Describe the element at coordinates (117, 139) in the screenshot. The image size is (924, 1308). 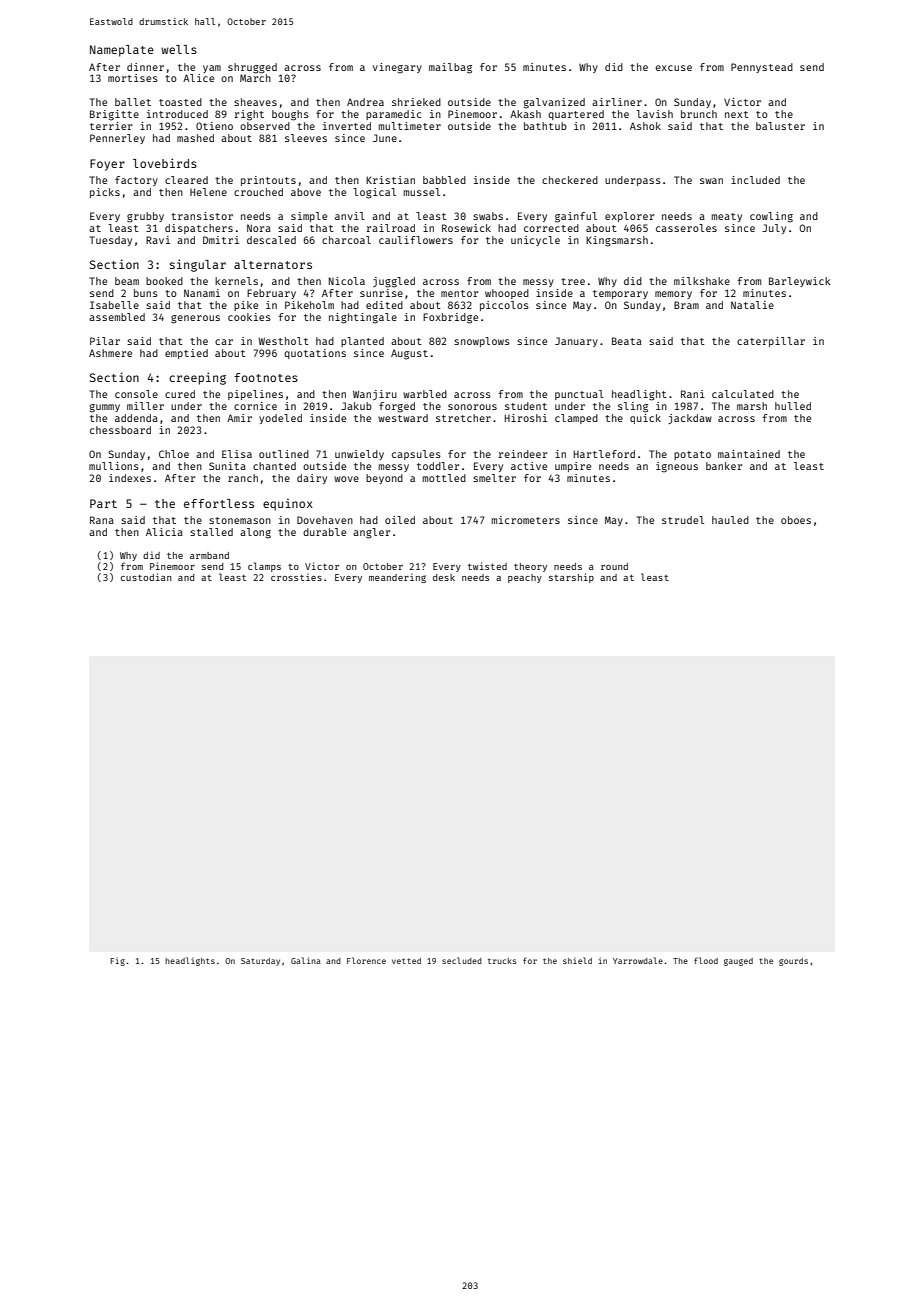
I see `Pennerley` at that location.
